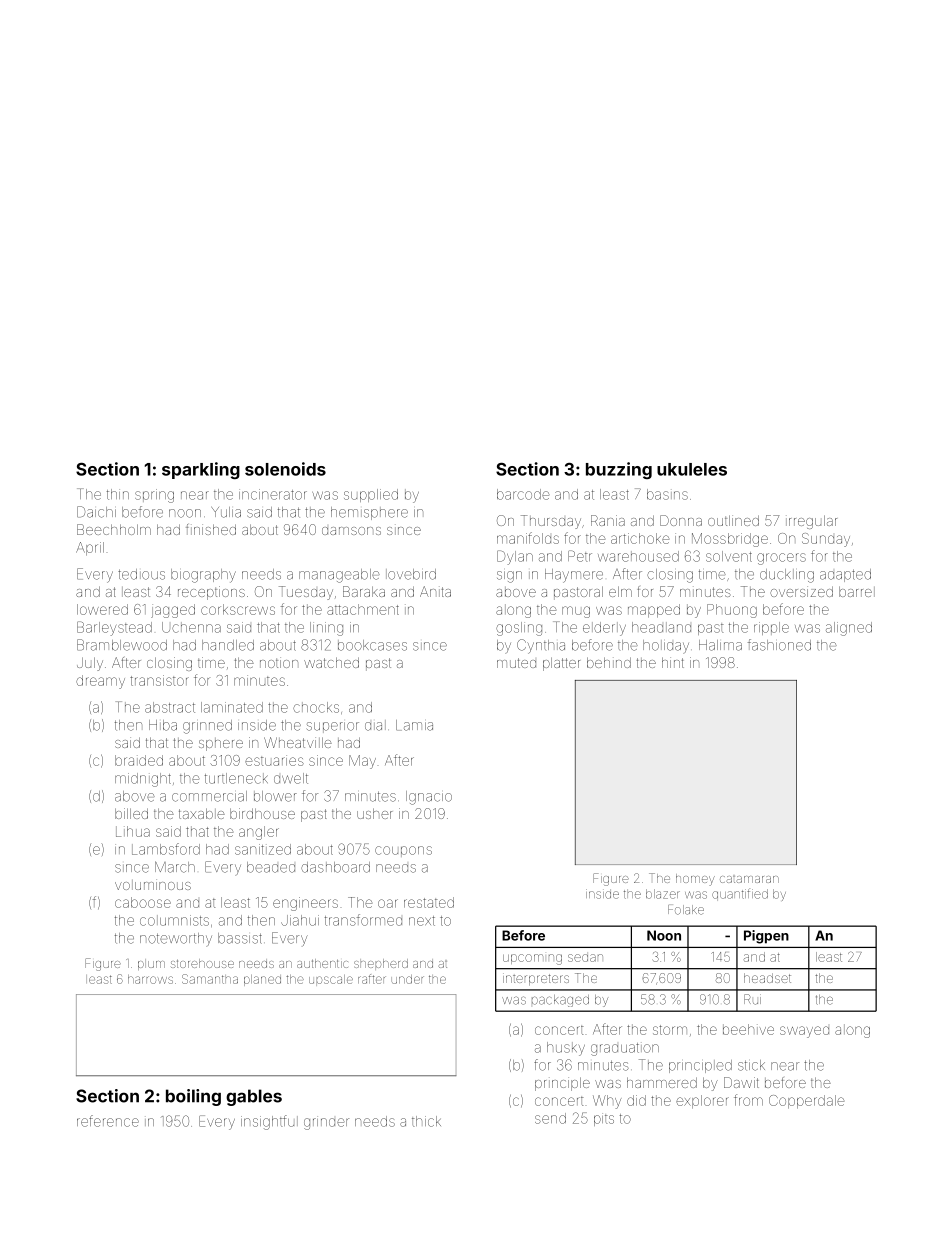 This image has height=1233, width=952. I want to click on restated, so click(429, 902).
